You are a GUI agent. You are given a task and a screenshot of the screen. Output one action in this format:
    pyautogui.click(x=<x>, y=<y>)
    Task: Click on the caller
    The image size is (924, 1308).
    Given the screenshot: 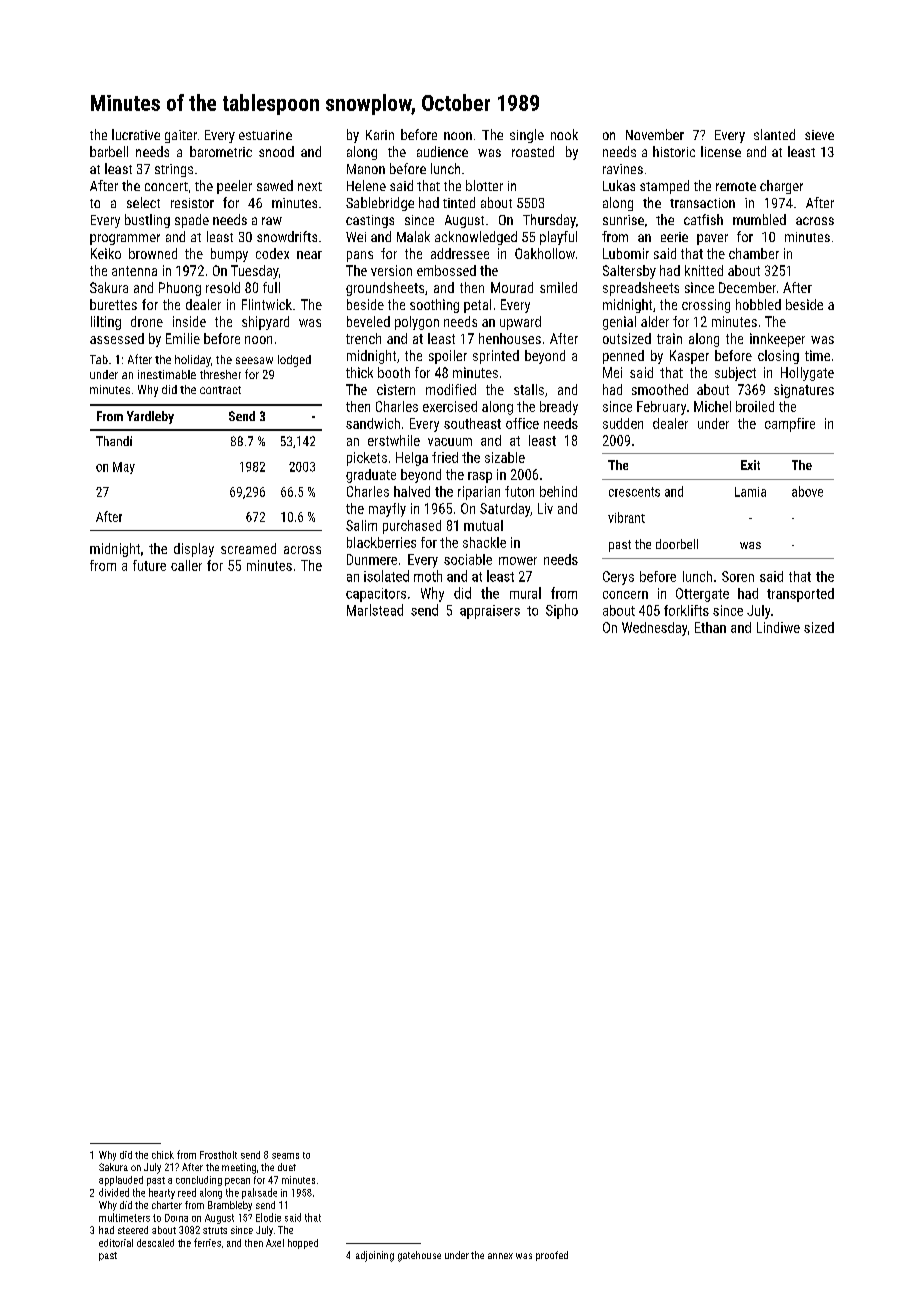 What is the action you would take?
    pyautogui.click(x=186, y=565)
